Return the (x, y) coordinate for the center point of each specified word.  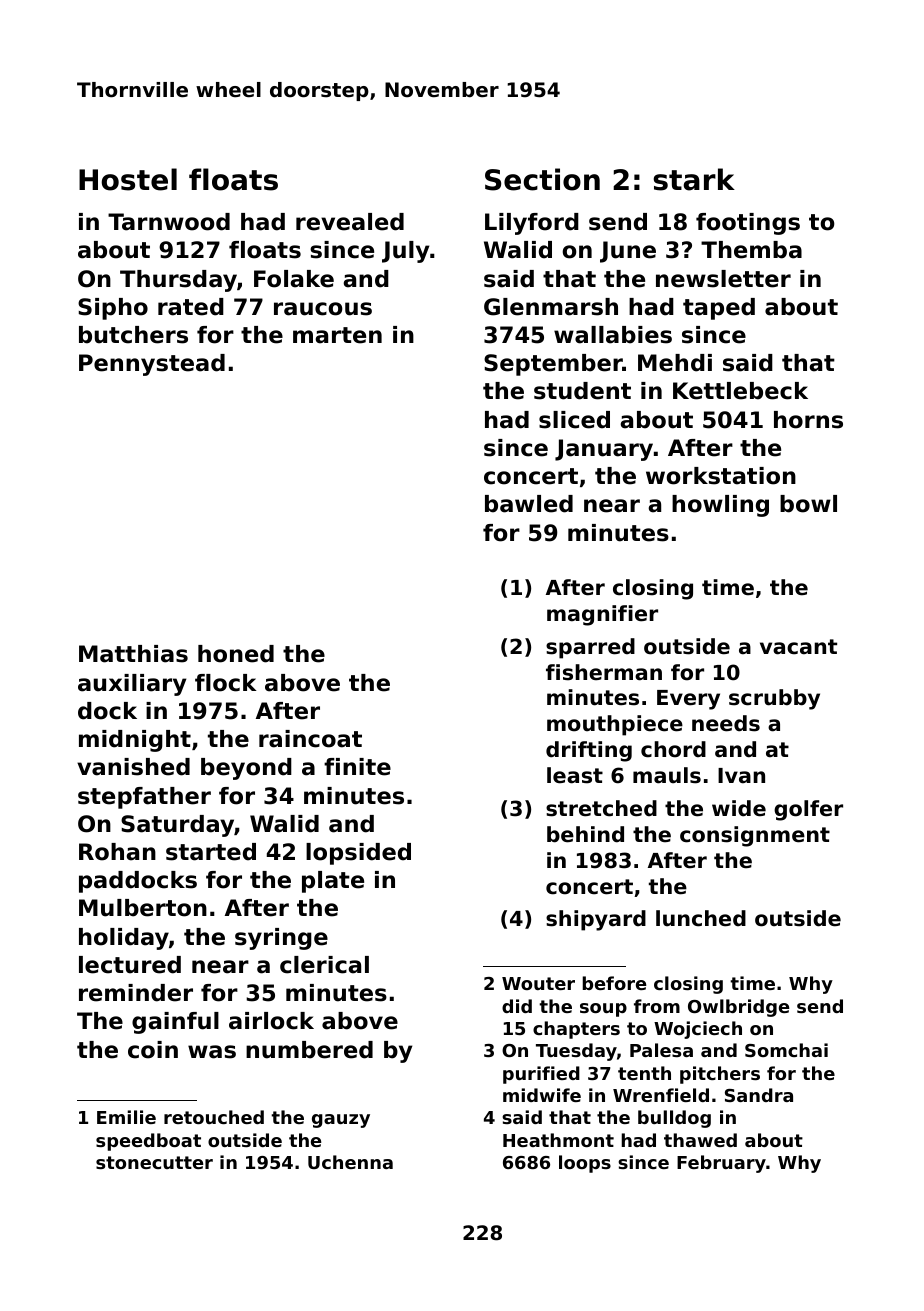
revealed (350, 222)
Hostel (128, 179)
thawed (700, 1140)
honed (236, 654)
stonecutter (154, 1162)
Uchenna (350, 1162)
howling (720, 506)
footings (748, 224)
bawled (529, 504)
